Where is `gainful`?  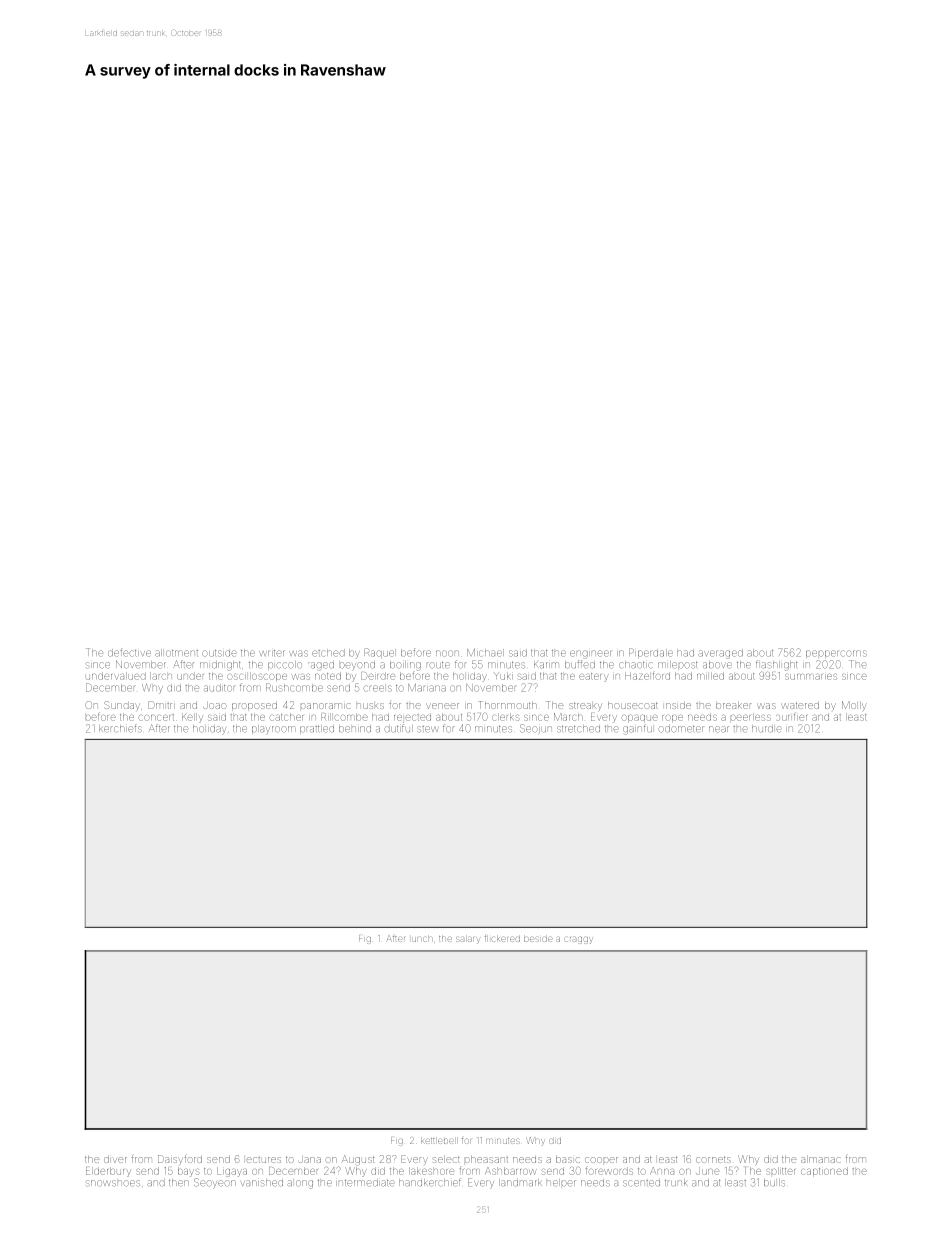 gainful is located at coordinates (637, 729).
